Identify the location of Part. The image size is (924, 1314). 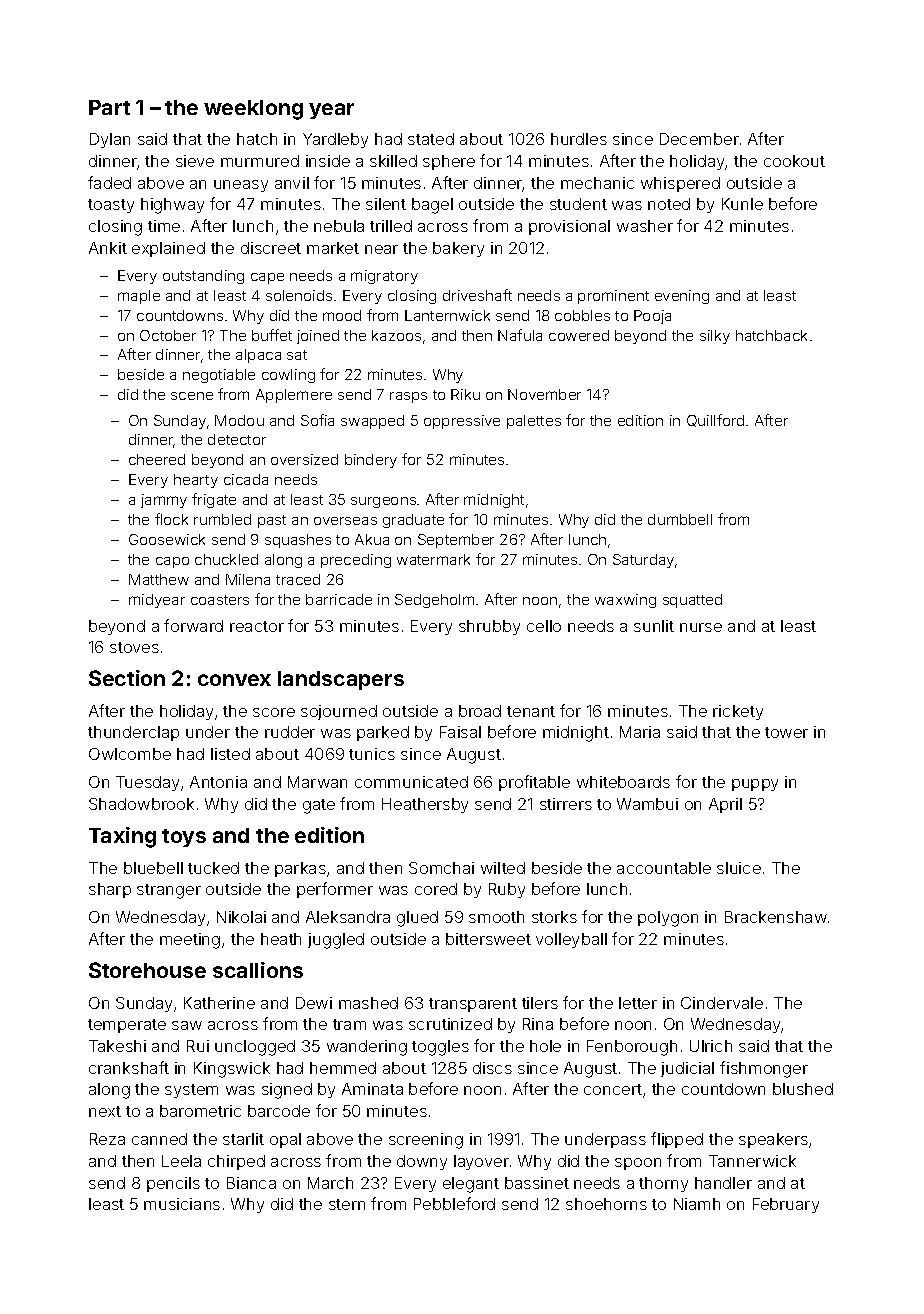
(109, 107).
